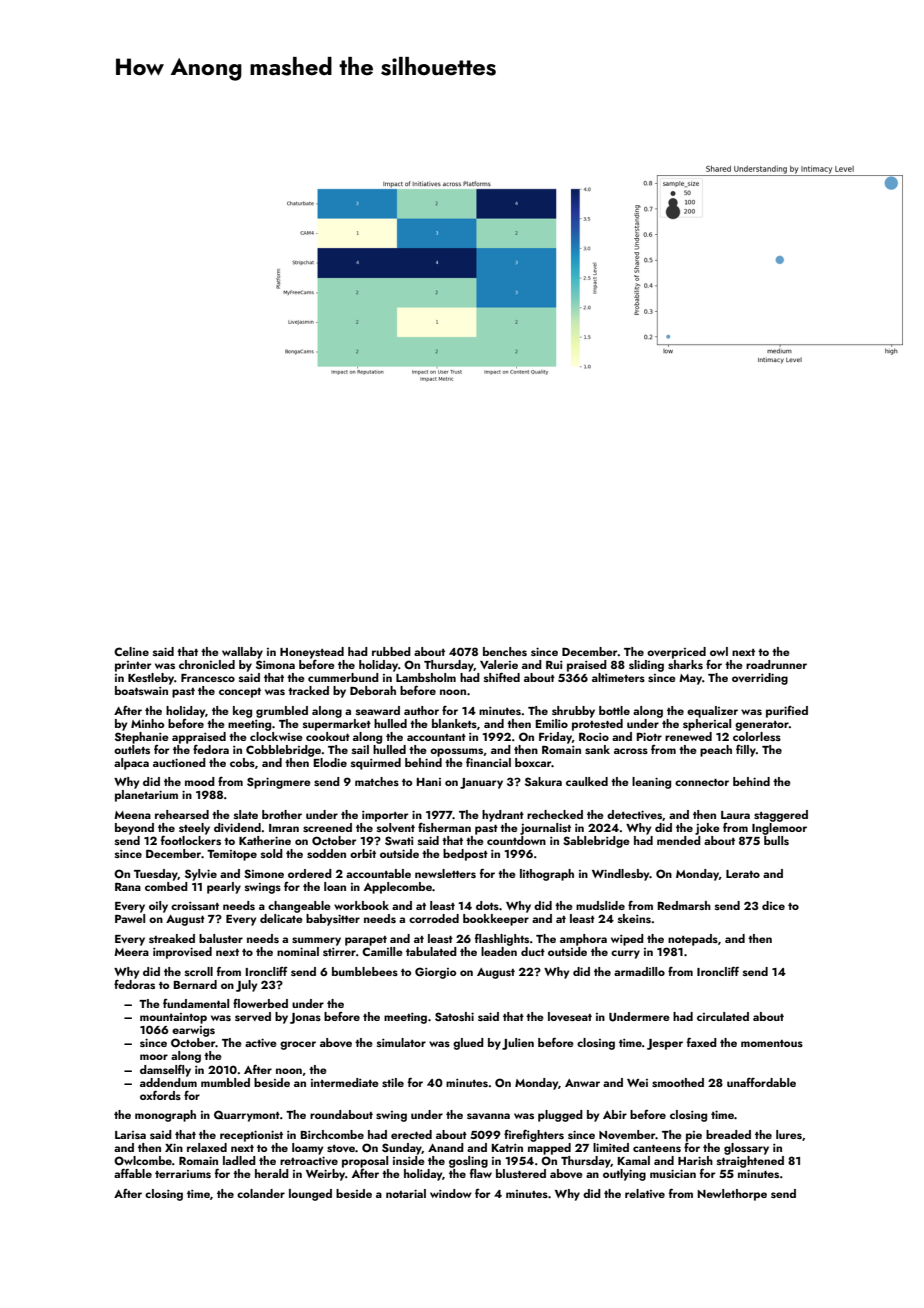 This image has height=1308, width=924. I want to click on terrariums, so click(183, 1174).
